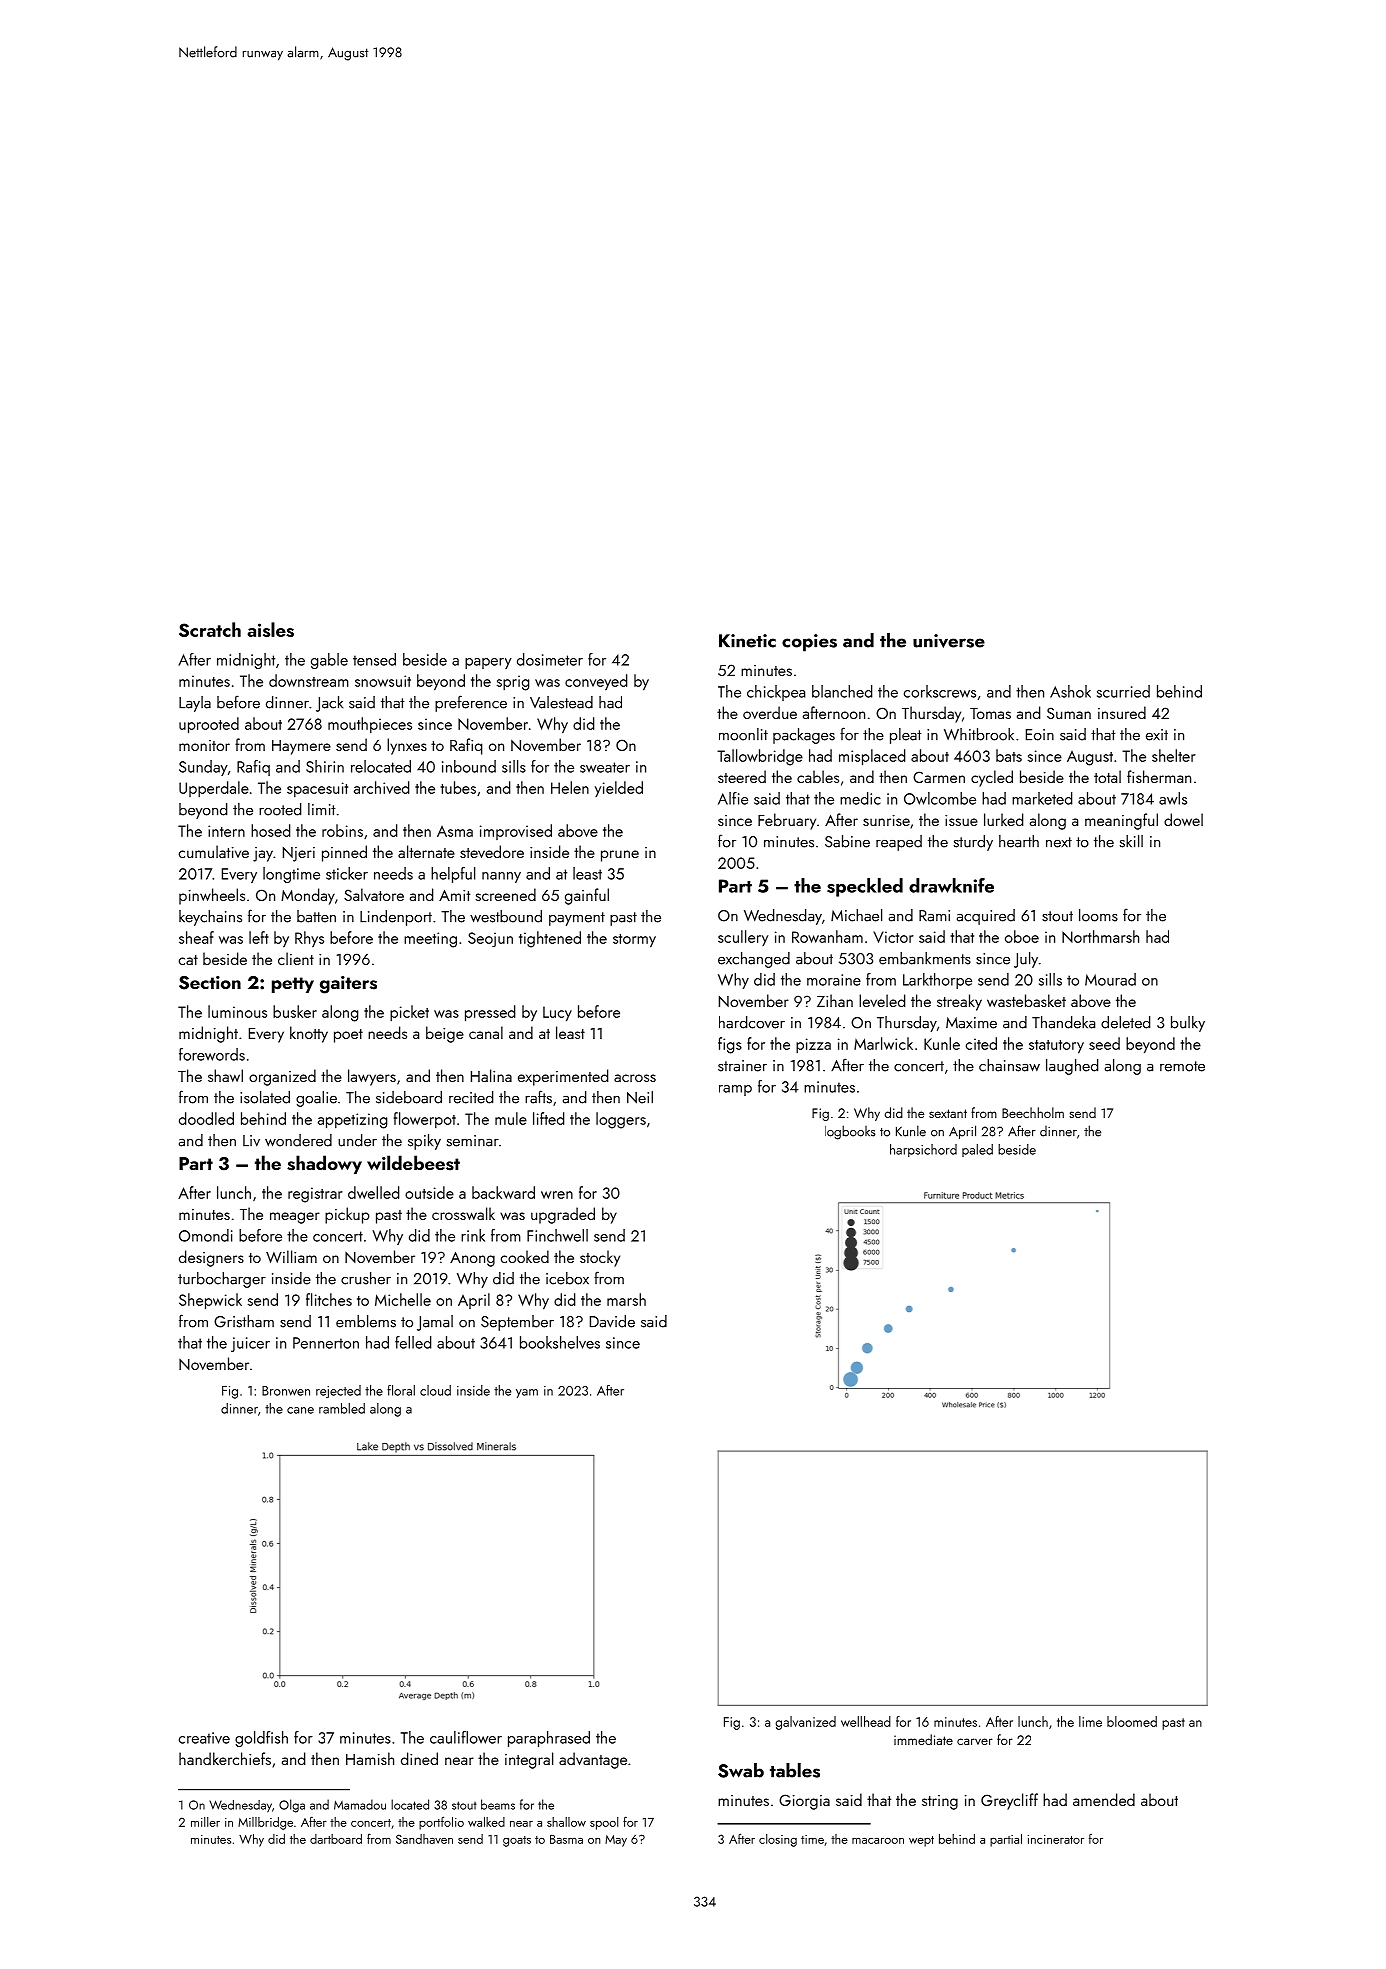 Image resolution: width=1386 pixels, height=1969 pixels. What do you see at coordinates (548, 1118) in the screenshot?
I see `lifted` at bounding box center [548, 1118].
